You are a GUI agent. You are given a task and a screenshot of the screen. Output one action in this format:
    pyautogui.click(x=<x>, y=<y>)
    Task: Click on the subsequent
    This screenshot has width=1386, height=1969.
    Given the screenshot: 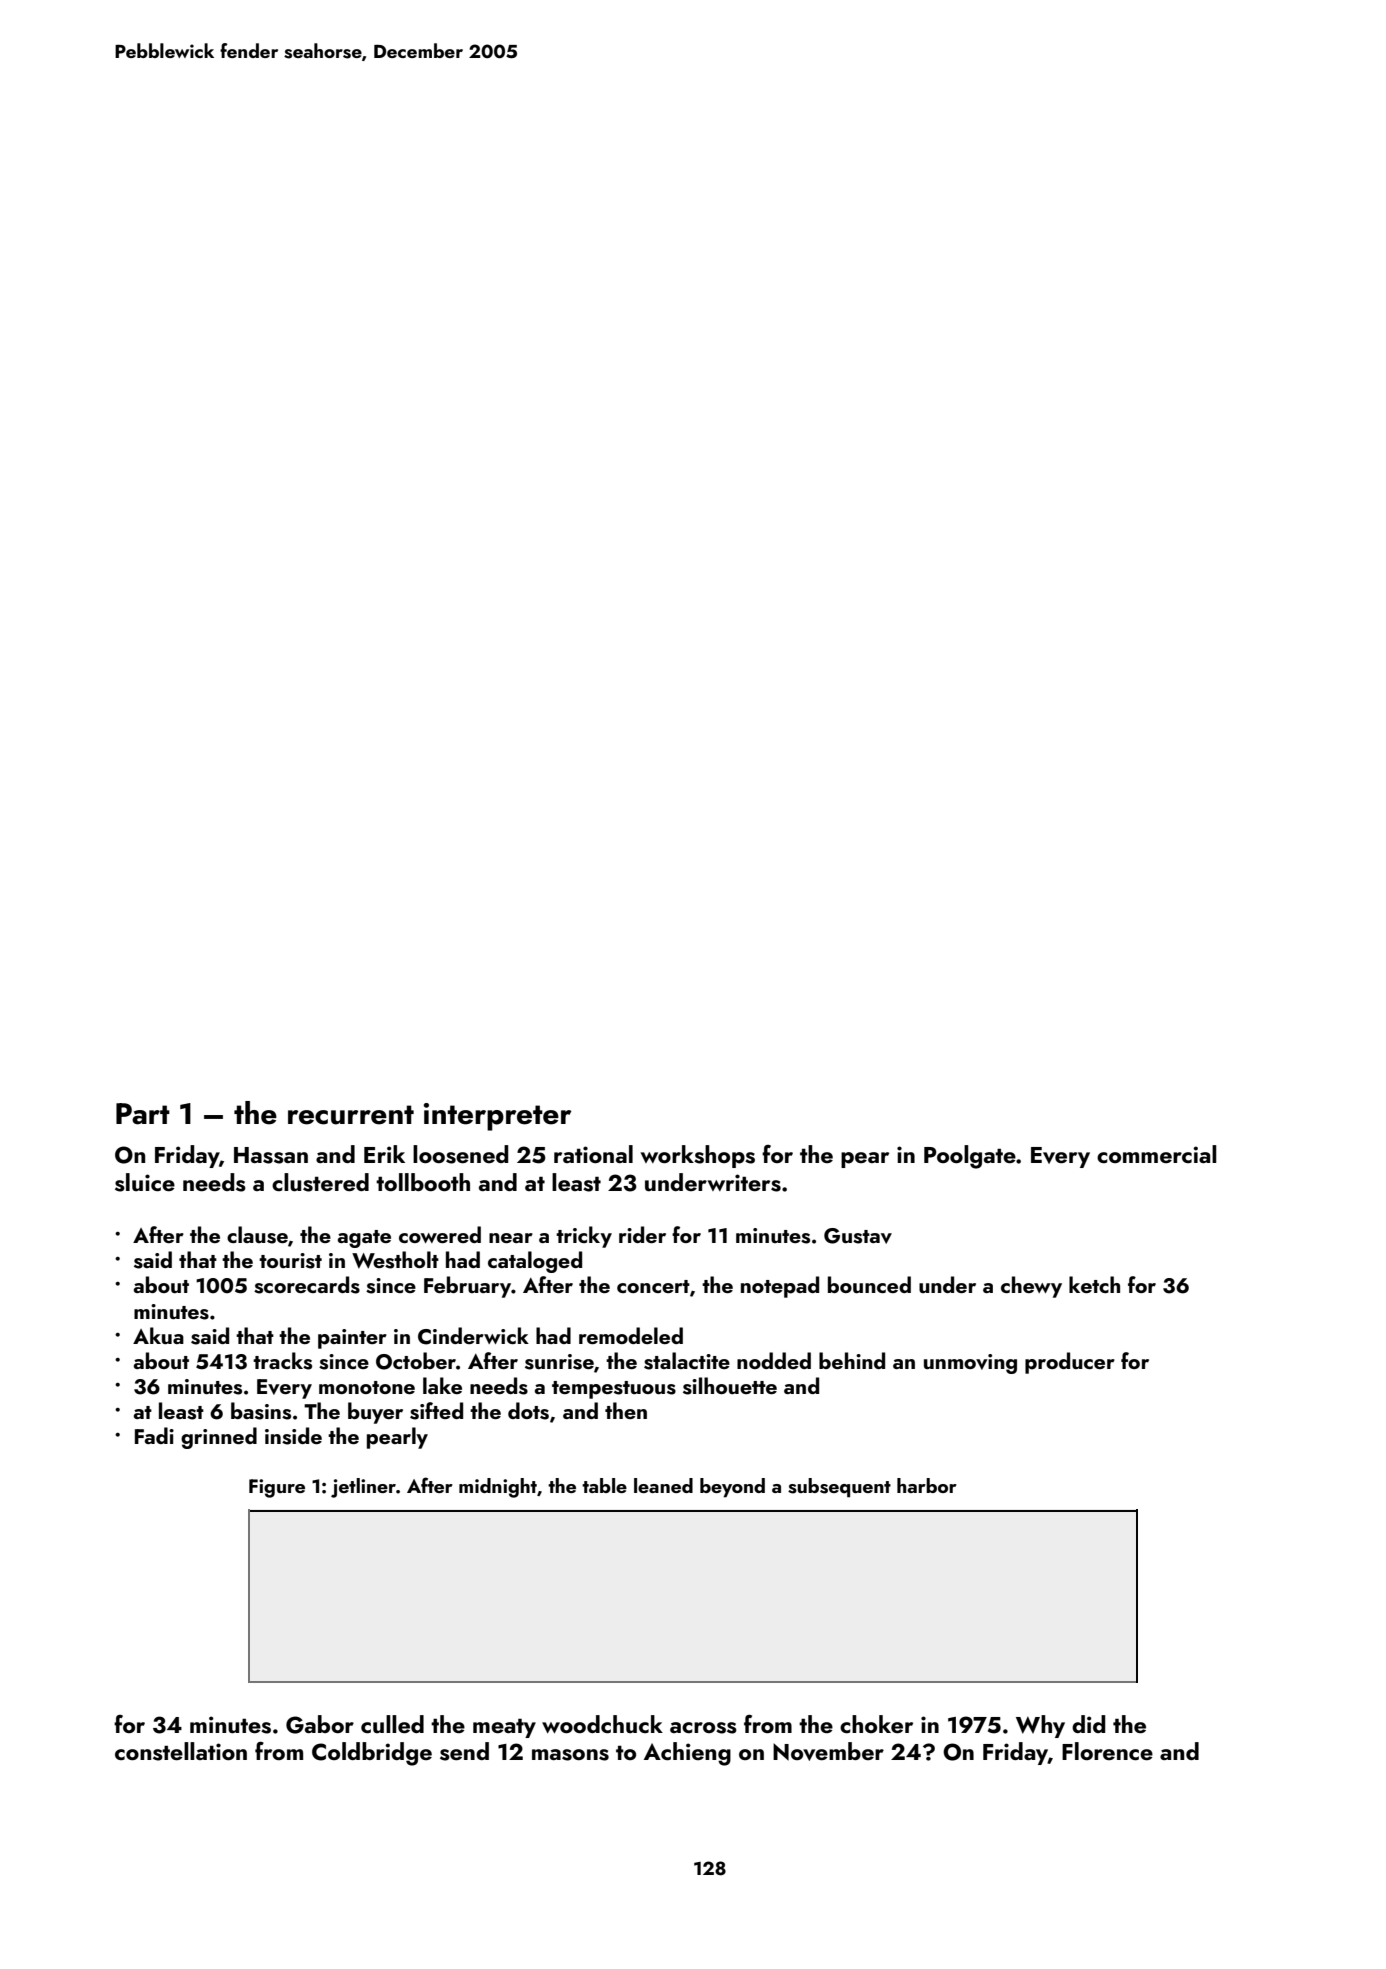 What is the action you would take?
    pyautogui.click(x=839, y=1488)
